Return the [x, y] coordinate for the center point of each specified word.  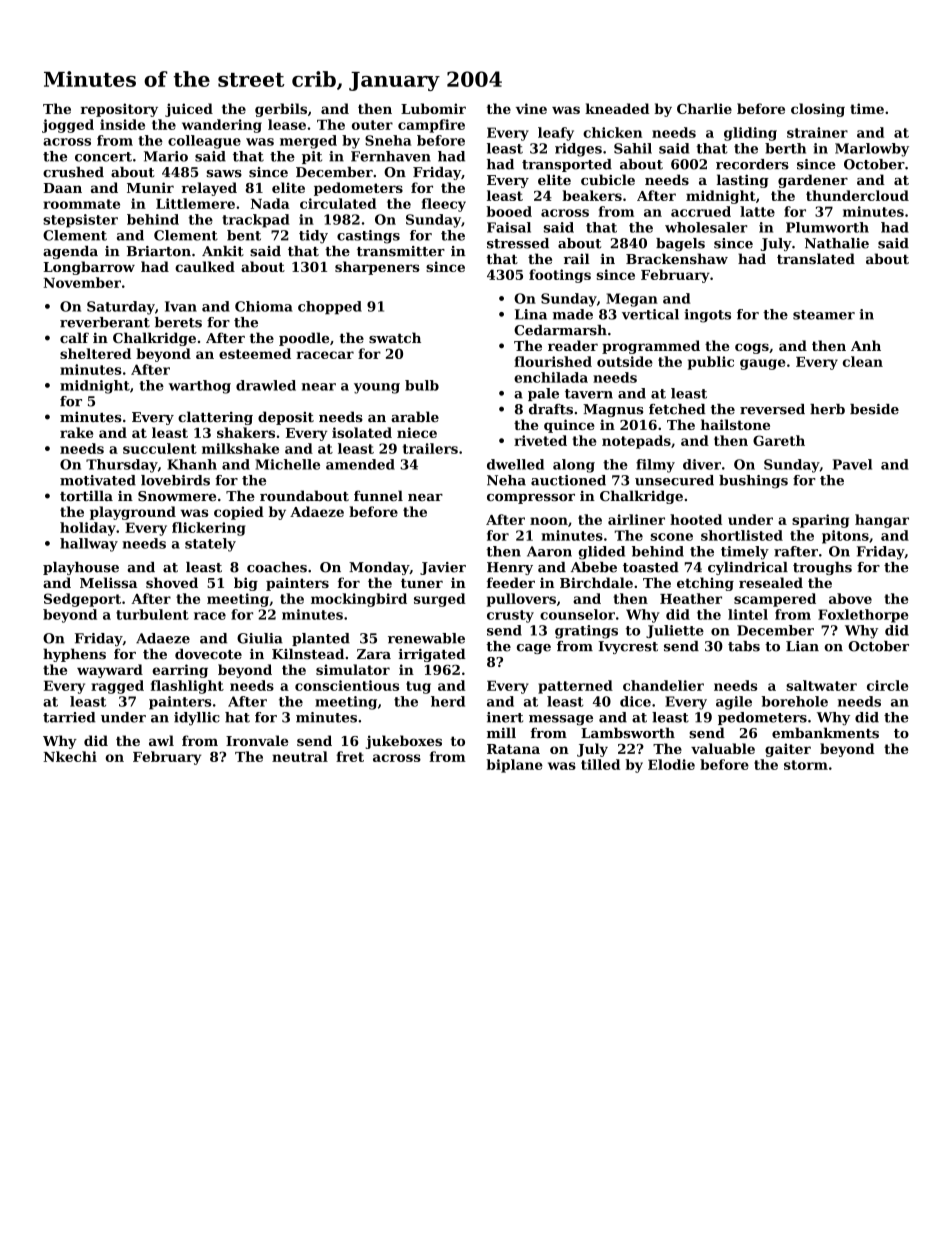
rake [76, 432]
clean [863, 361]
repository [119, 110]
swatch [395, 337]
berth [785, 148]
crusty [510, 616]
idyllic [197, 719]
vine [531, 108]
